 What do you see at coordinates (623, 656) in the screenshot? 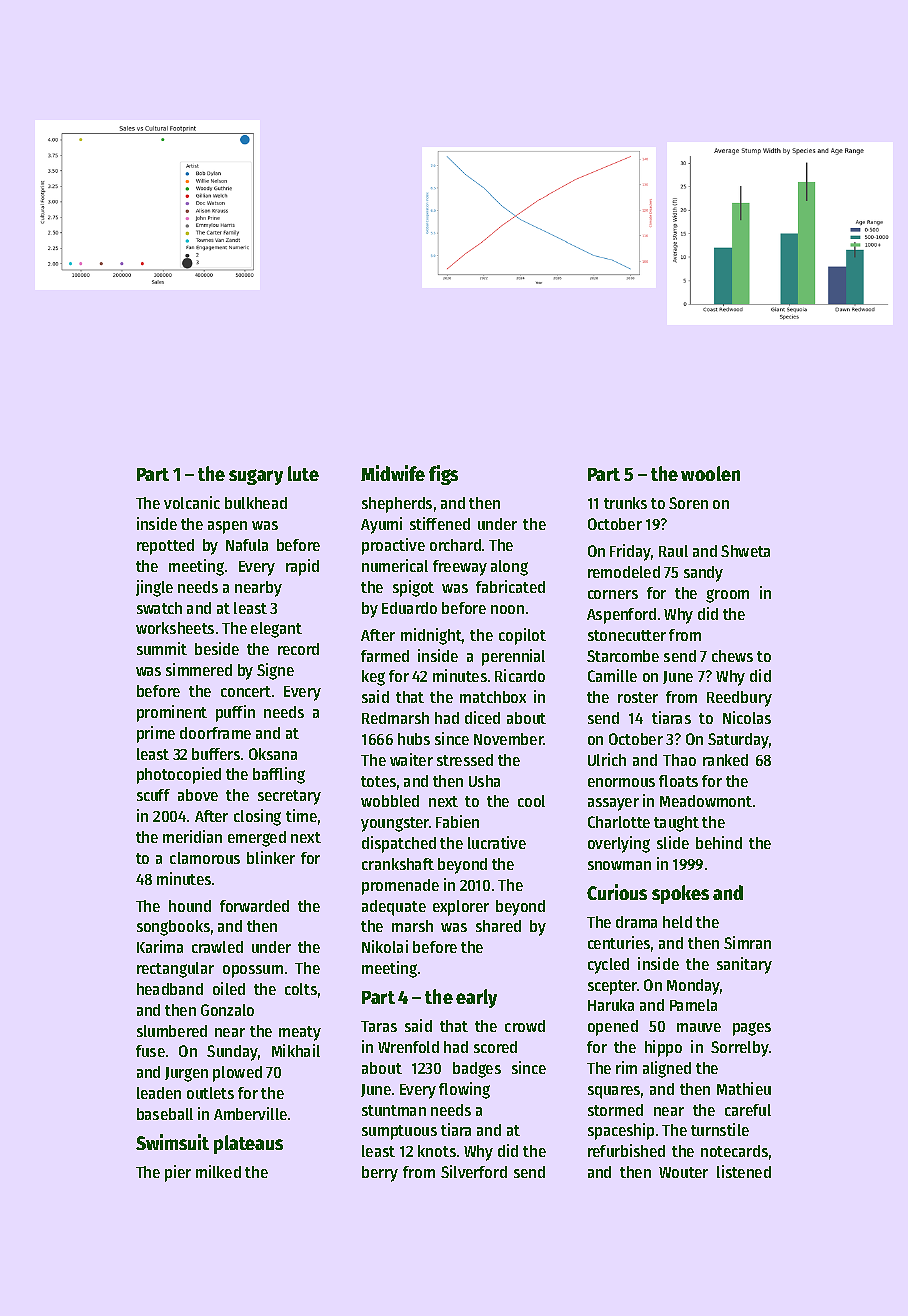
I see `Starcombe` at bounding box center [623, 656].
